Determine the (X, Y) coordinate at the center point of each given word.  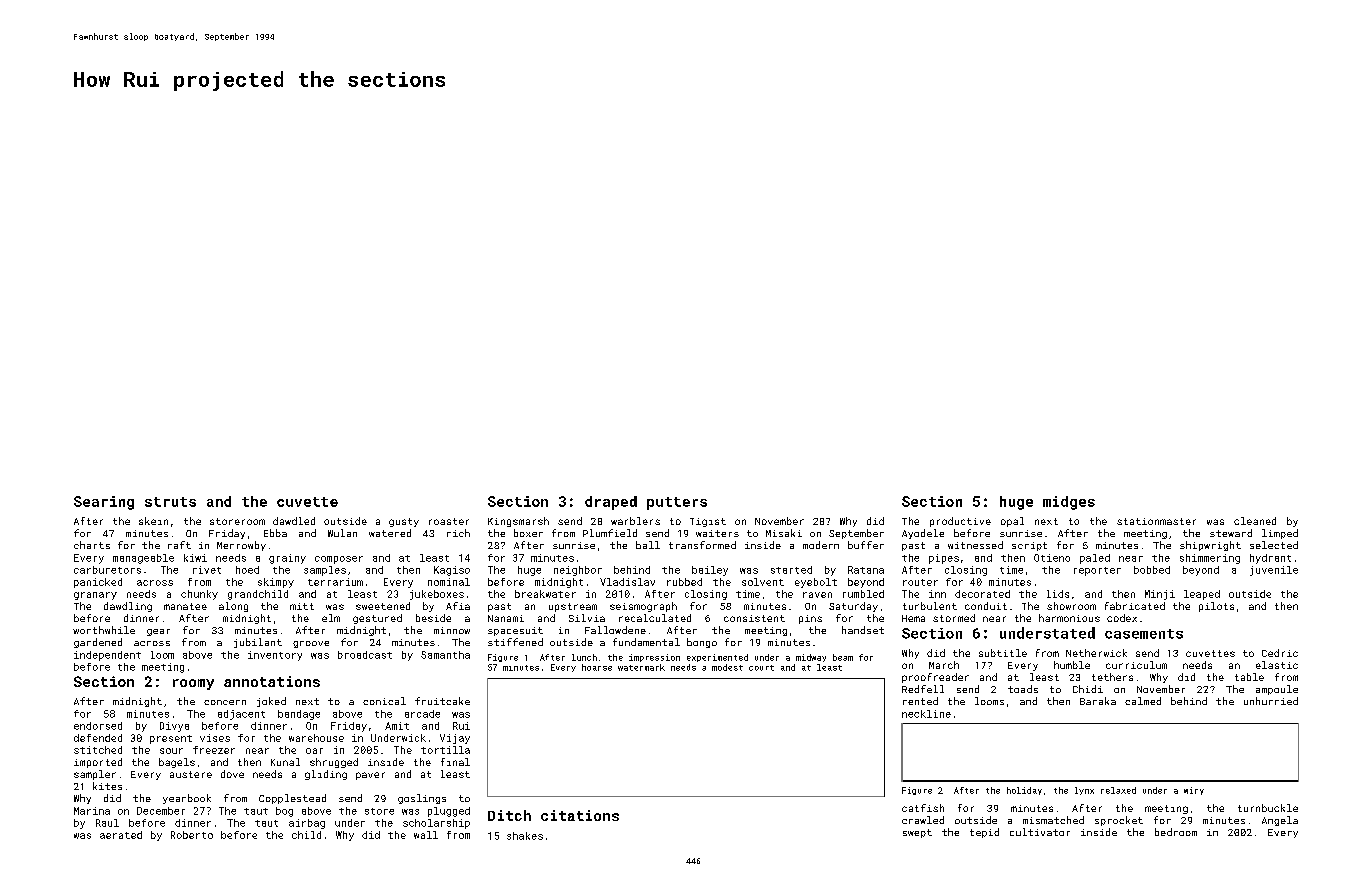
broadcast (365, 655)
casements (1144, 634)
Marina (92, 811)
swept (917, 833)
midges (1069, 503)
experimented (717, 658)
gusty (404, 522)
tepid (984, 833)
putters (677, 503)
